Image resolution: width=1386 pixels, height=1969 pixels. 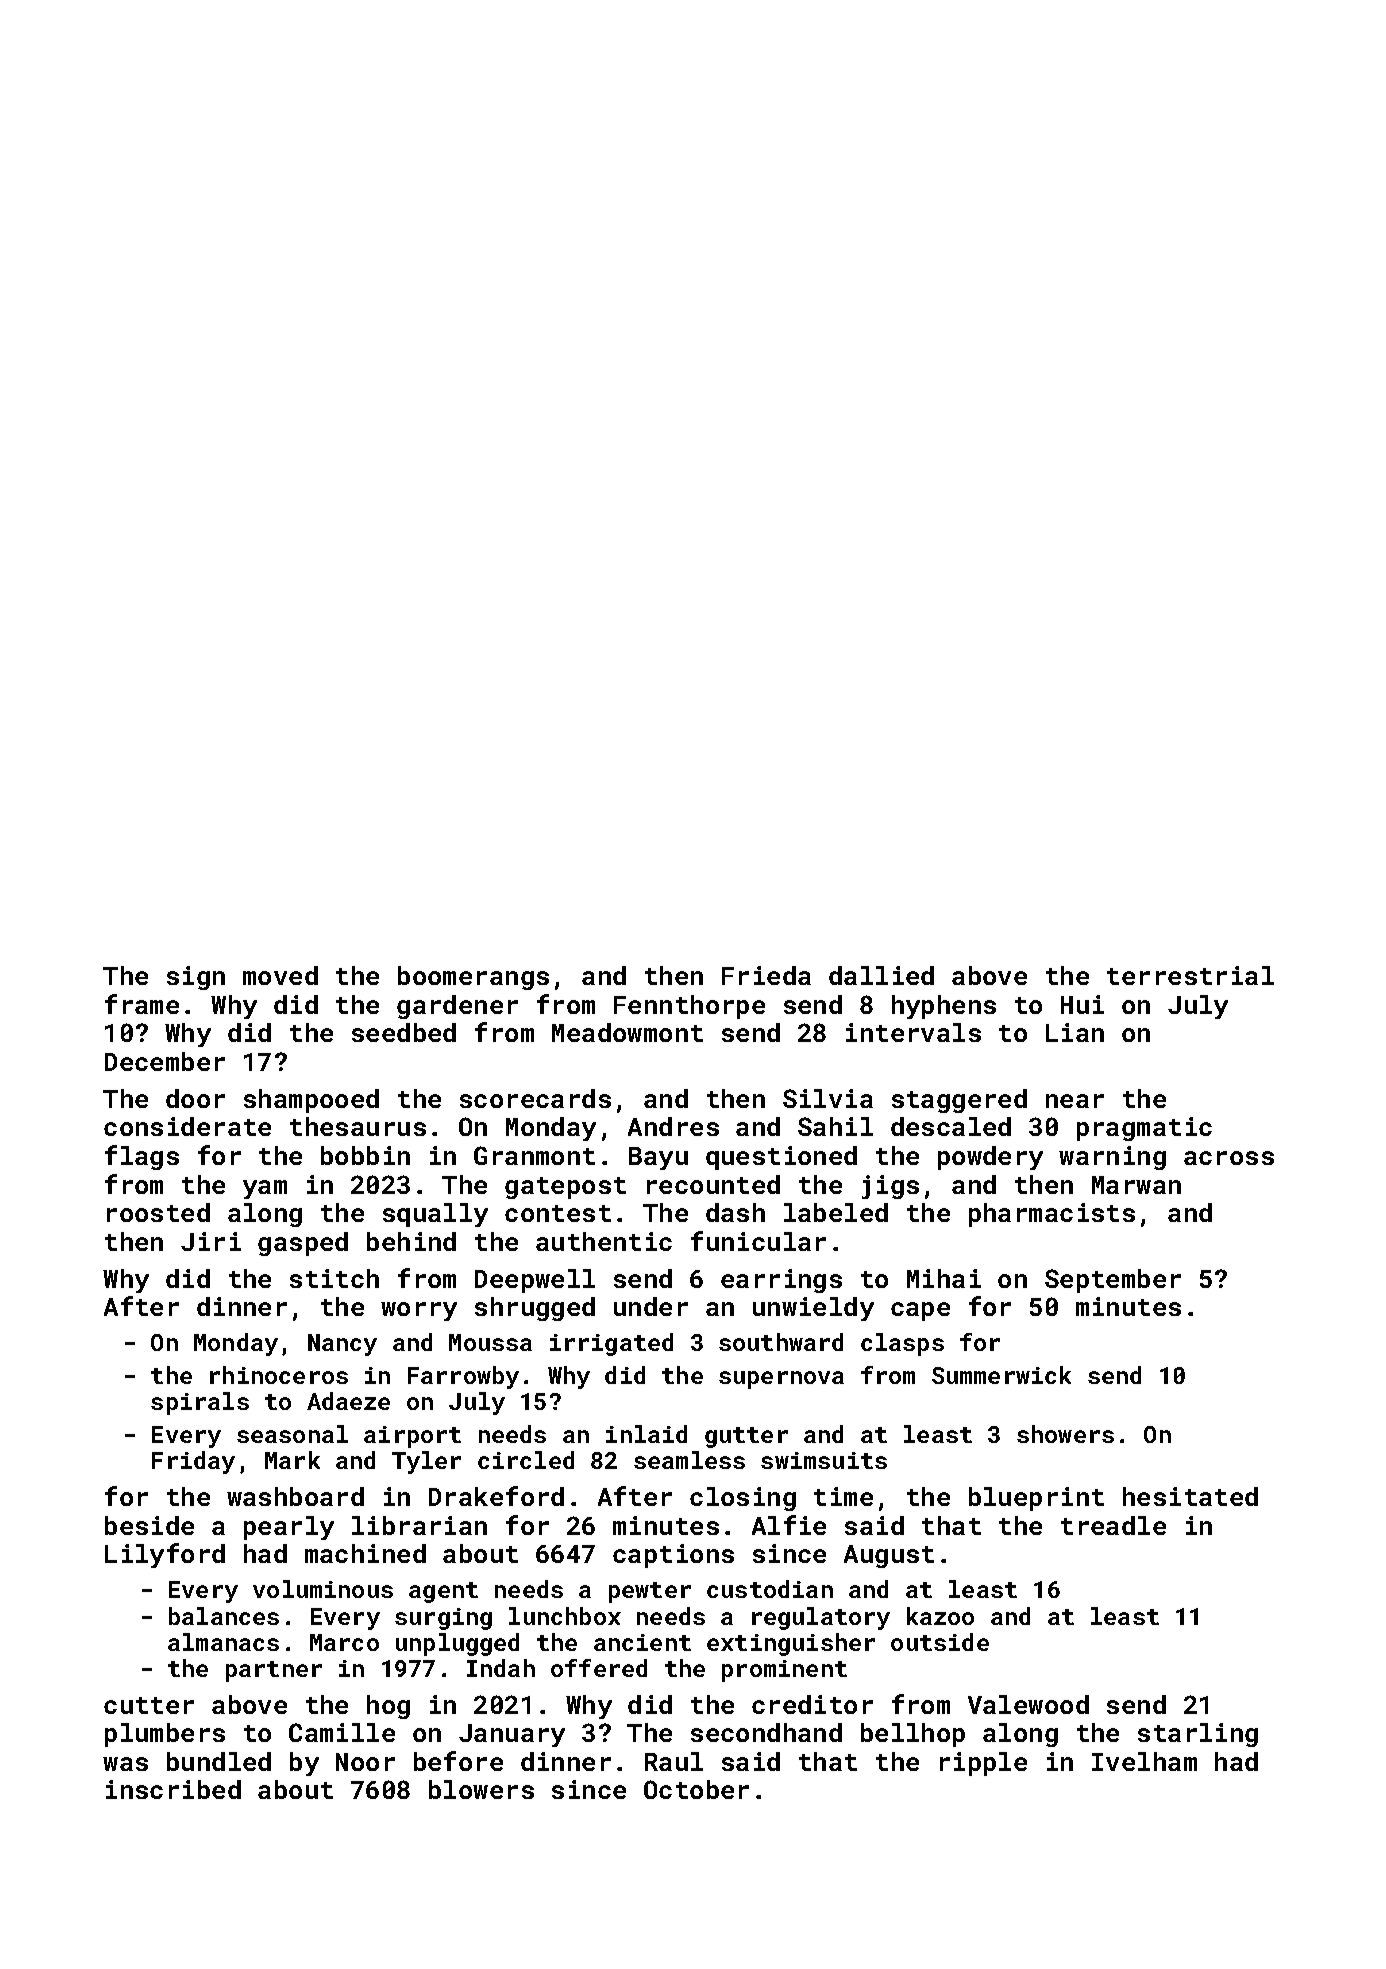 I want to click on flags, so click(x=142, y=1157).
